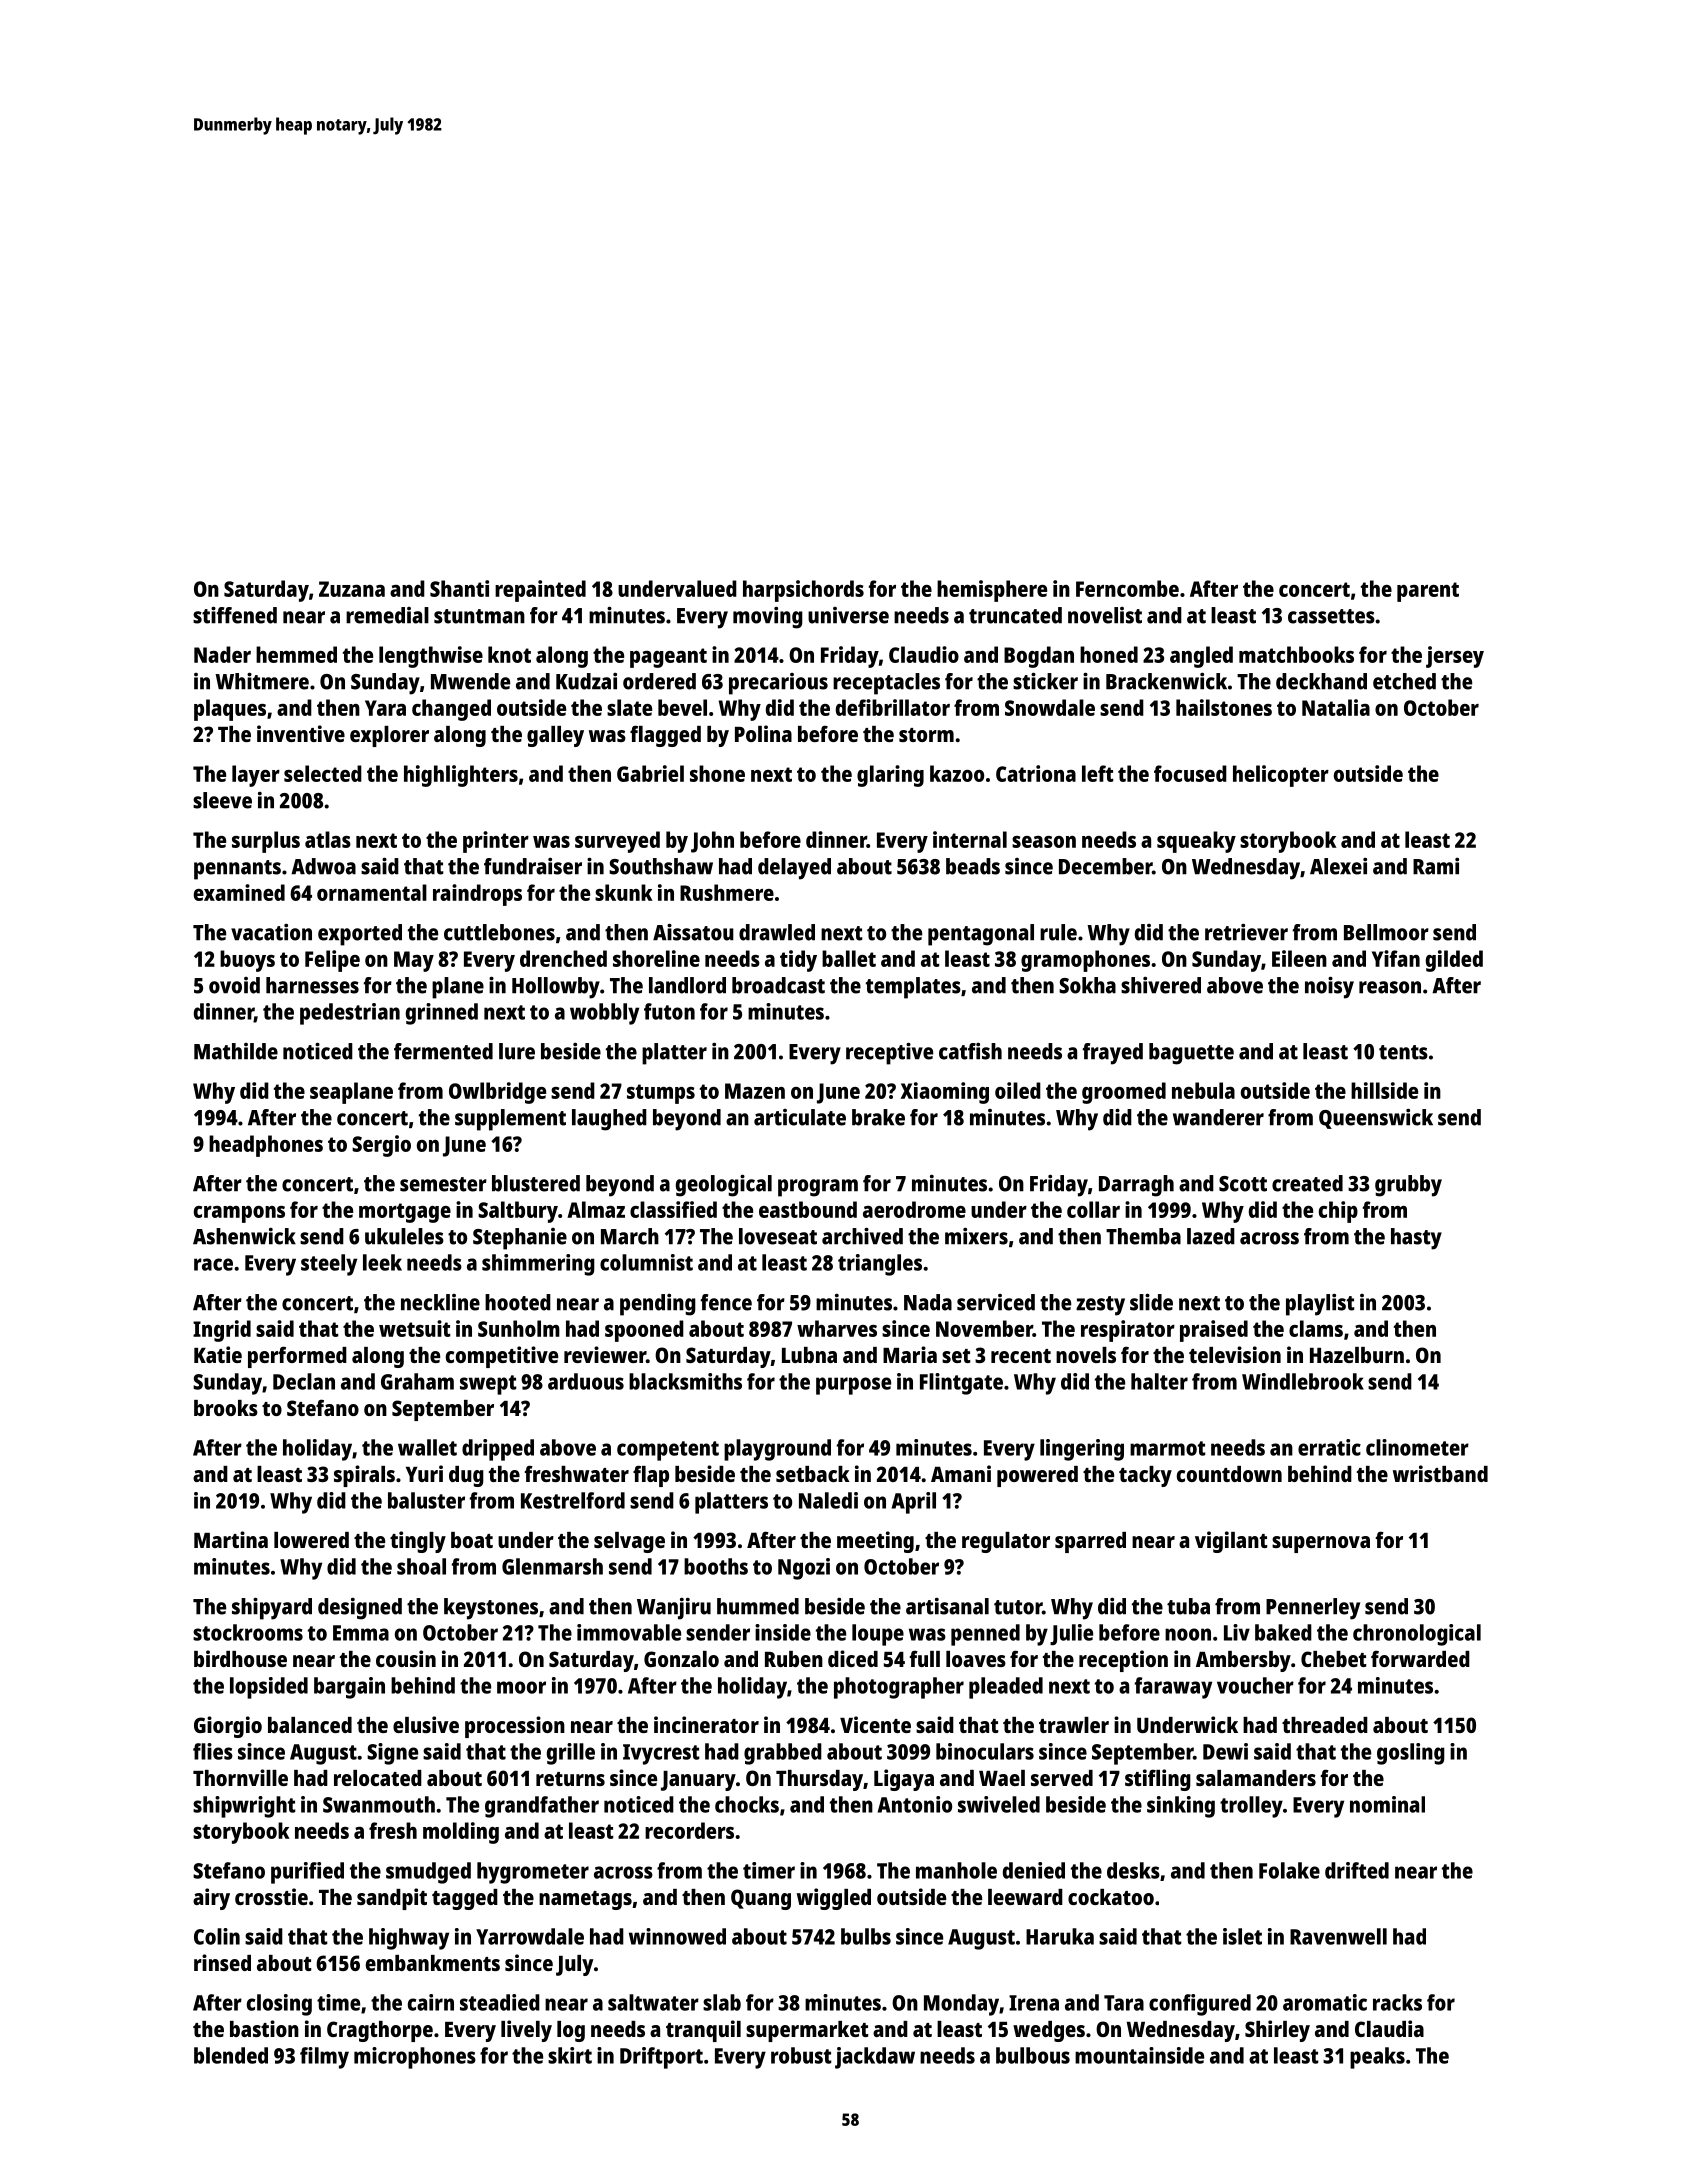 The width and height of the page is (1683, 2178). What do you see at coordinates (1256, 1778) in the page?
I see `salamanders` at bounding box center [1256, 1778].
